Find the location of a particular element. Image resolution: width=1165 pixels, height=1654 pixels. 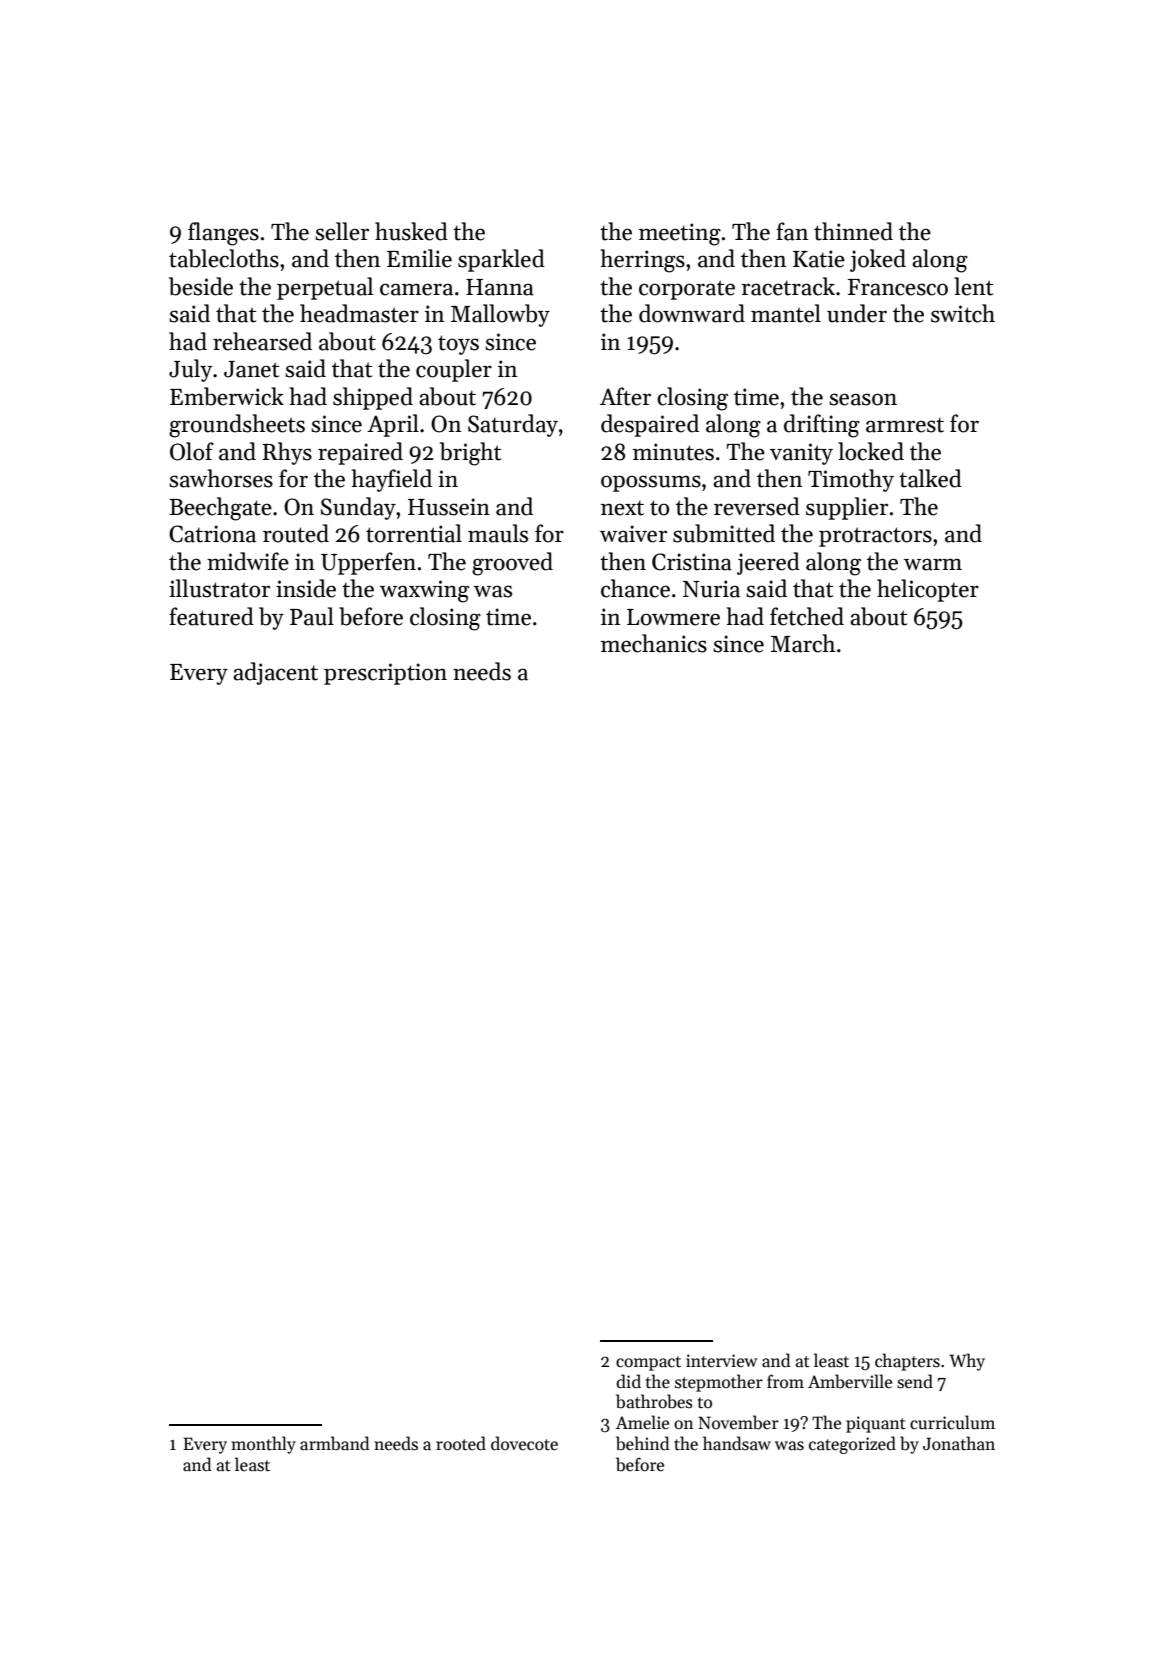

categorized is located at coordinates (852, 1445).
